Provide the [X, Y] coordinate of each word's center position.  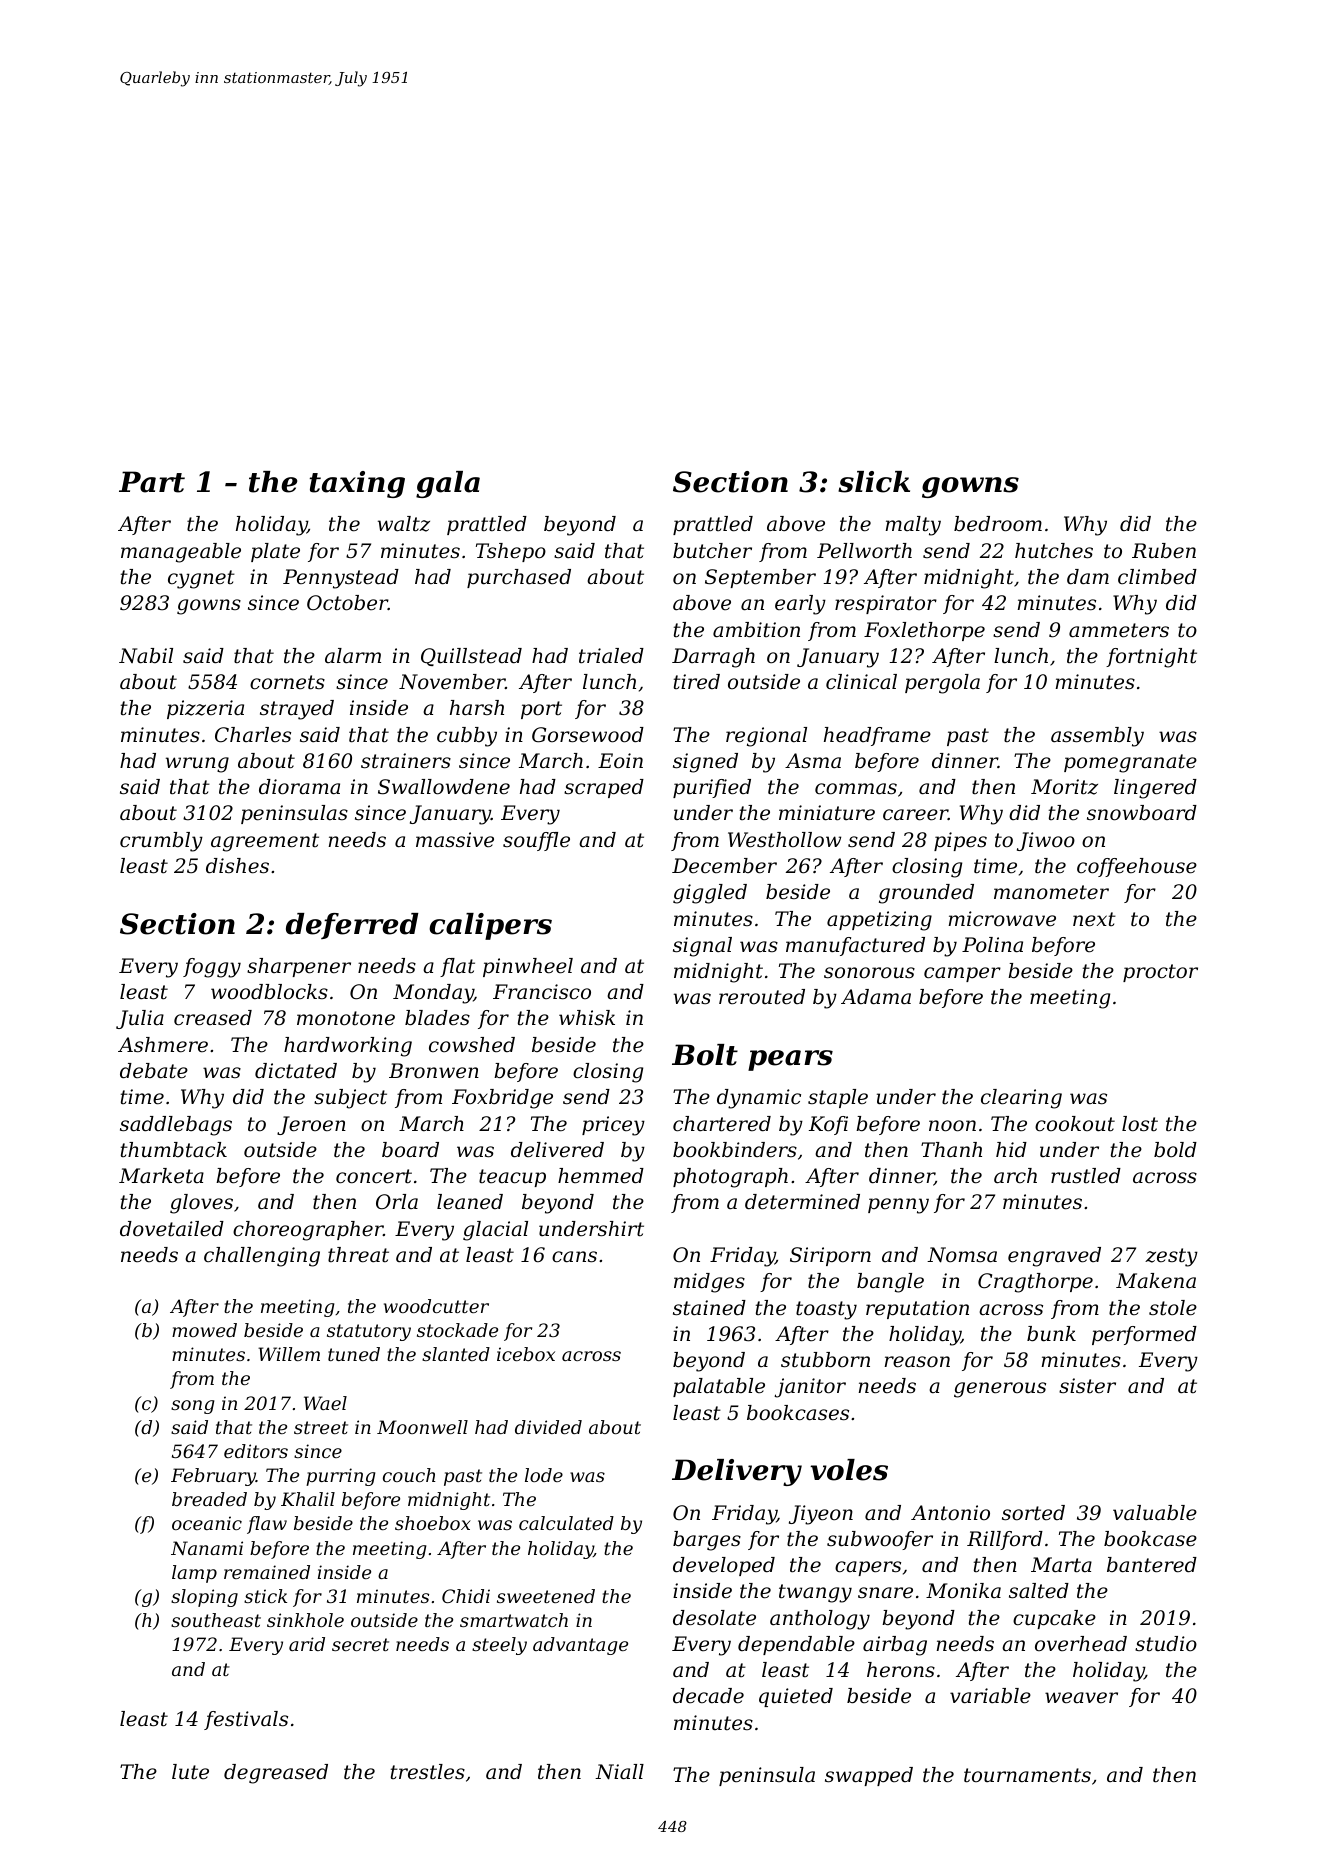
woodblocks [269, 992]
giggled [710, 894]
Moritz [1064, 787]
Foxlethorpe [924, 631]
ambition [756, 630]
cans [574, 1257]
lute [190, 1772]
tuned [354, 1354]
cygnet [201, 579]
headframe [877, 736]
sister [1087, 1386]
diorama [299, 787]
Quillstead [471, 657]
